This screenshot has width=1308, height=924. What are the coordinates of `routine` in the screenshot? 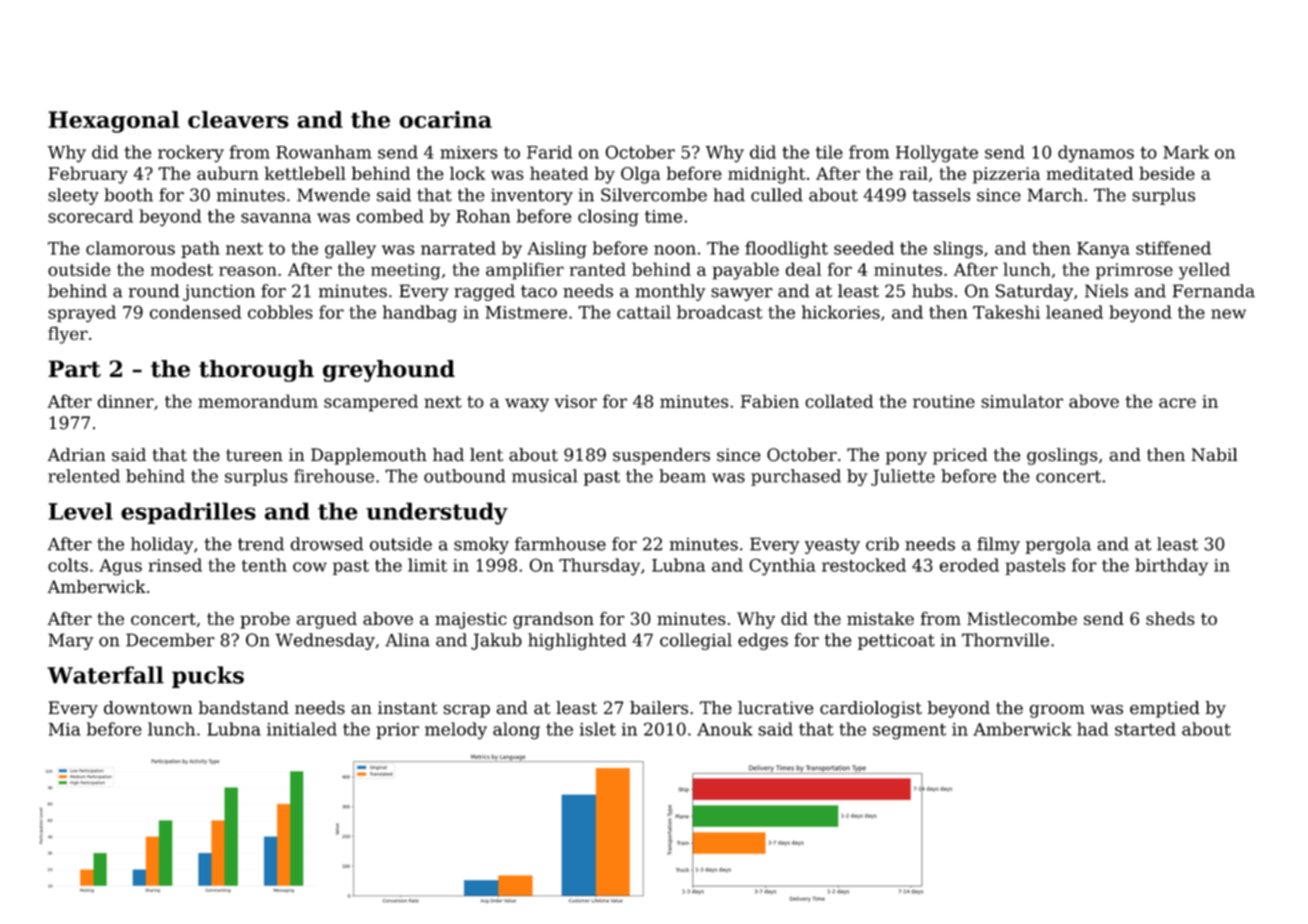 It's located at (944, 401).
